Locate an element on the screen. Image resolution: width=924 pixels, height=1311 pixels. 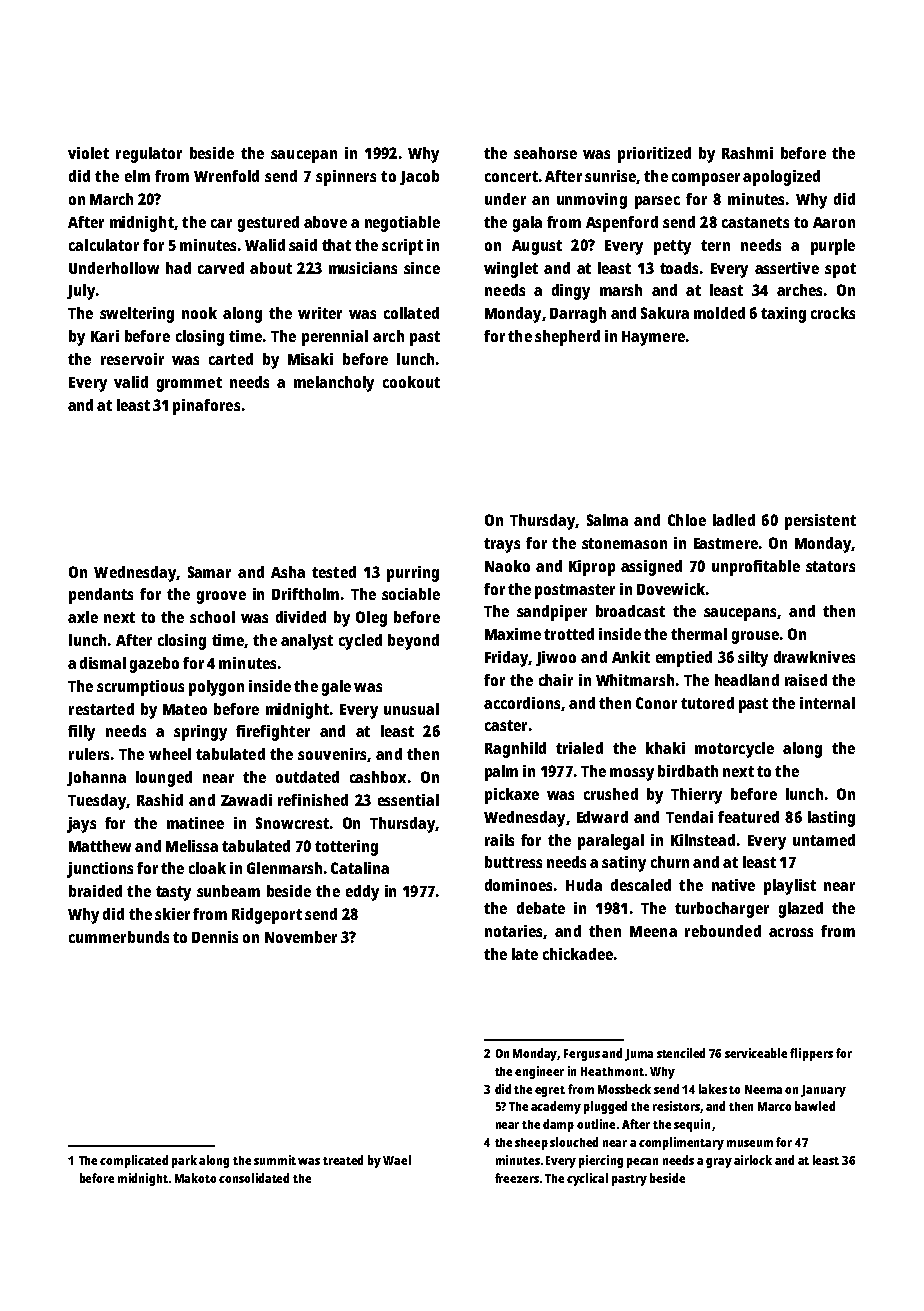
Makoto is located at coordinates (195, 1178).
